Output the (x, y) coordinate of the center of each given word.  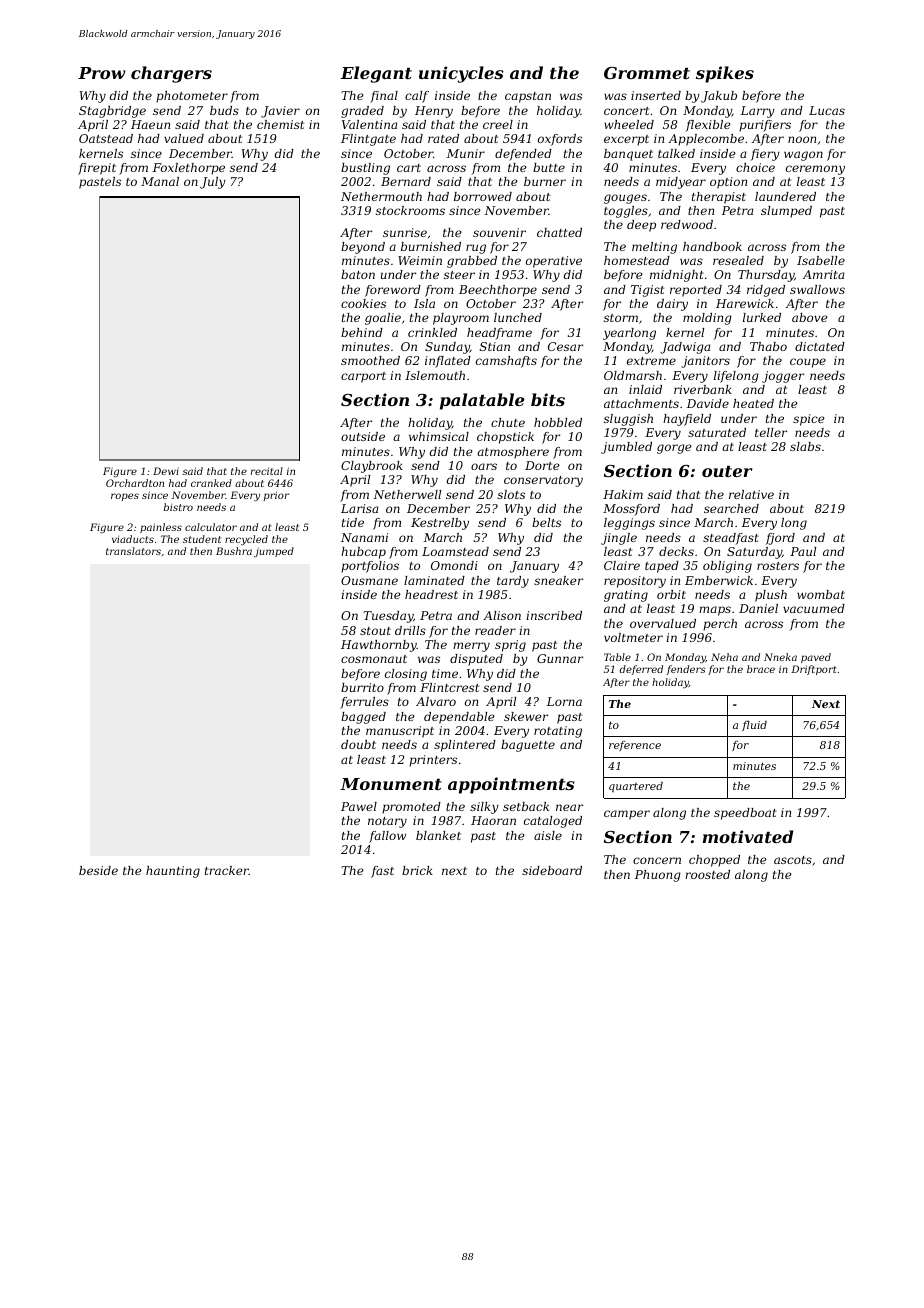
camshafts (506, 362)
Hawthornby (379, 646)
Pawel (359, 806)
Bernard (406, 181)
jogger (783, 377)
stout (375, 631)
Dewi (166, 471)
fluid (754, 726)
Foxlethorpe (189, 169)
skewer (526, 716)
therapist (719, 198)
